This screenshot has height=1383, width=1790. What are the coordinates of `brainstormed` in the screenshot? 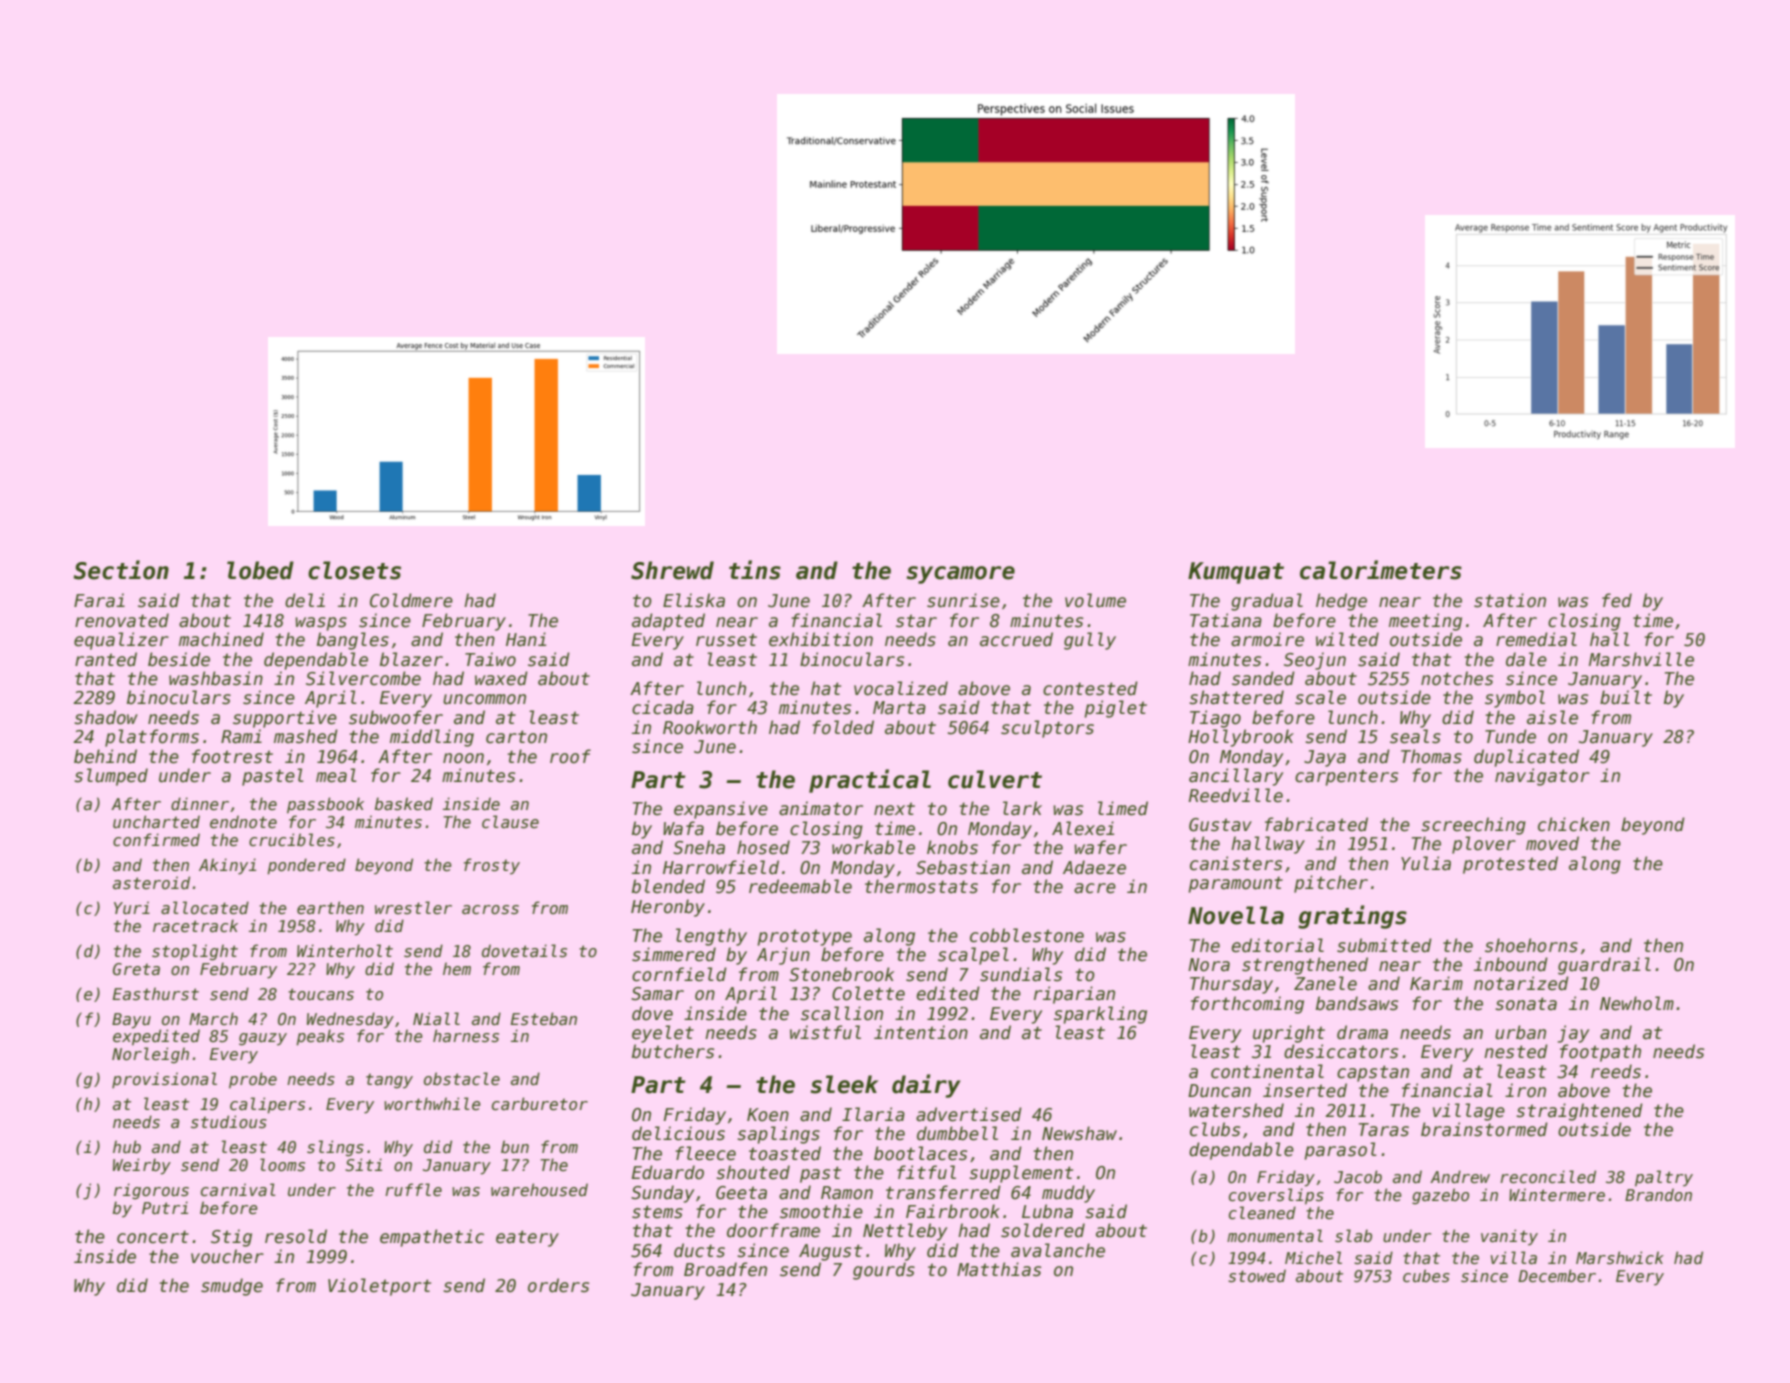 It's located at (1484, 1129).
